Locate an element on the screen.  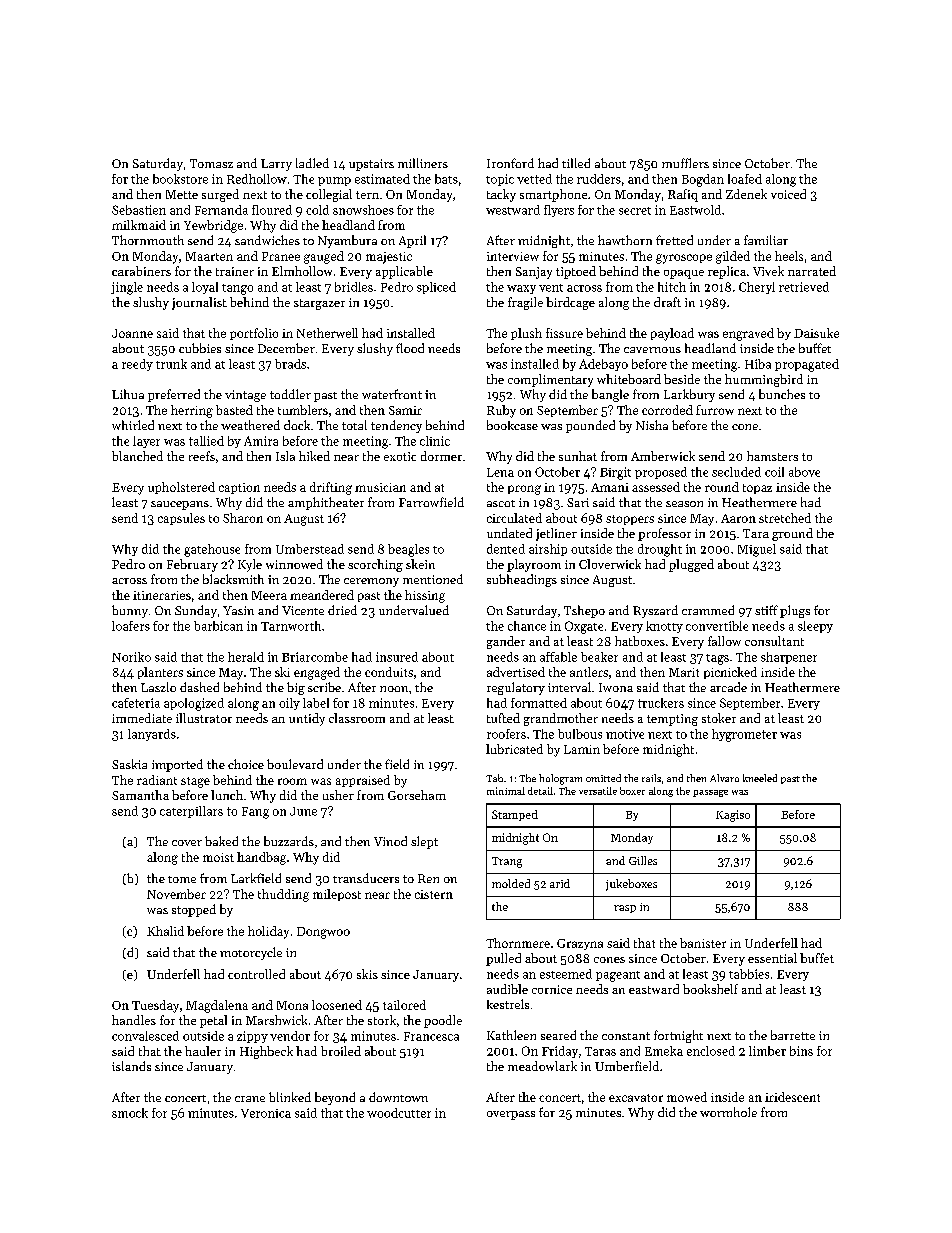
waxy is located at coordinates (521, 289).
